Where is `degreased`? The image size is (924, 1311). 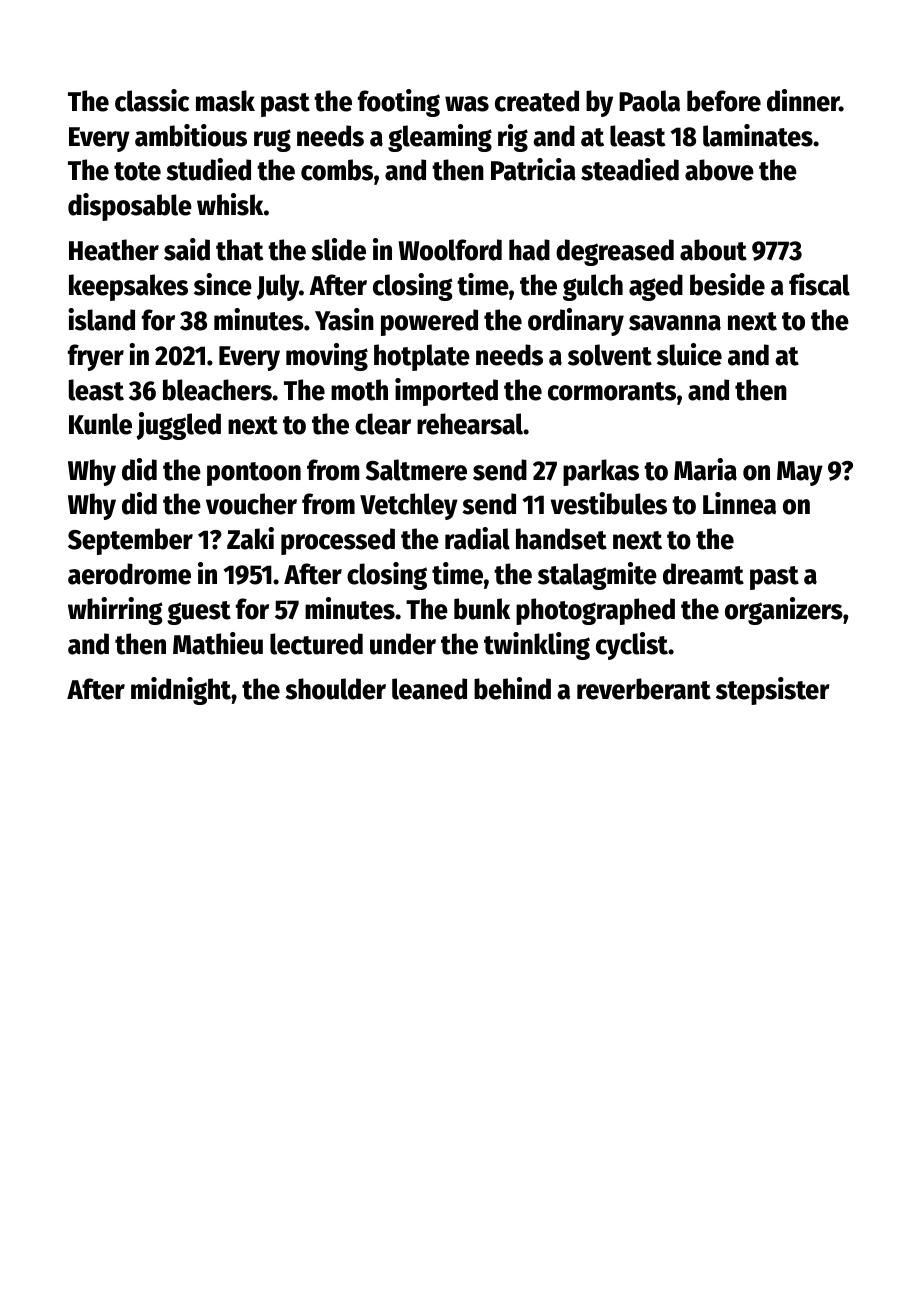
degreased is located at coordinates (615, 252).
